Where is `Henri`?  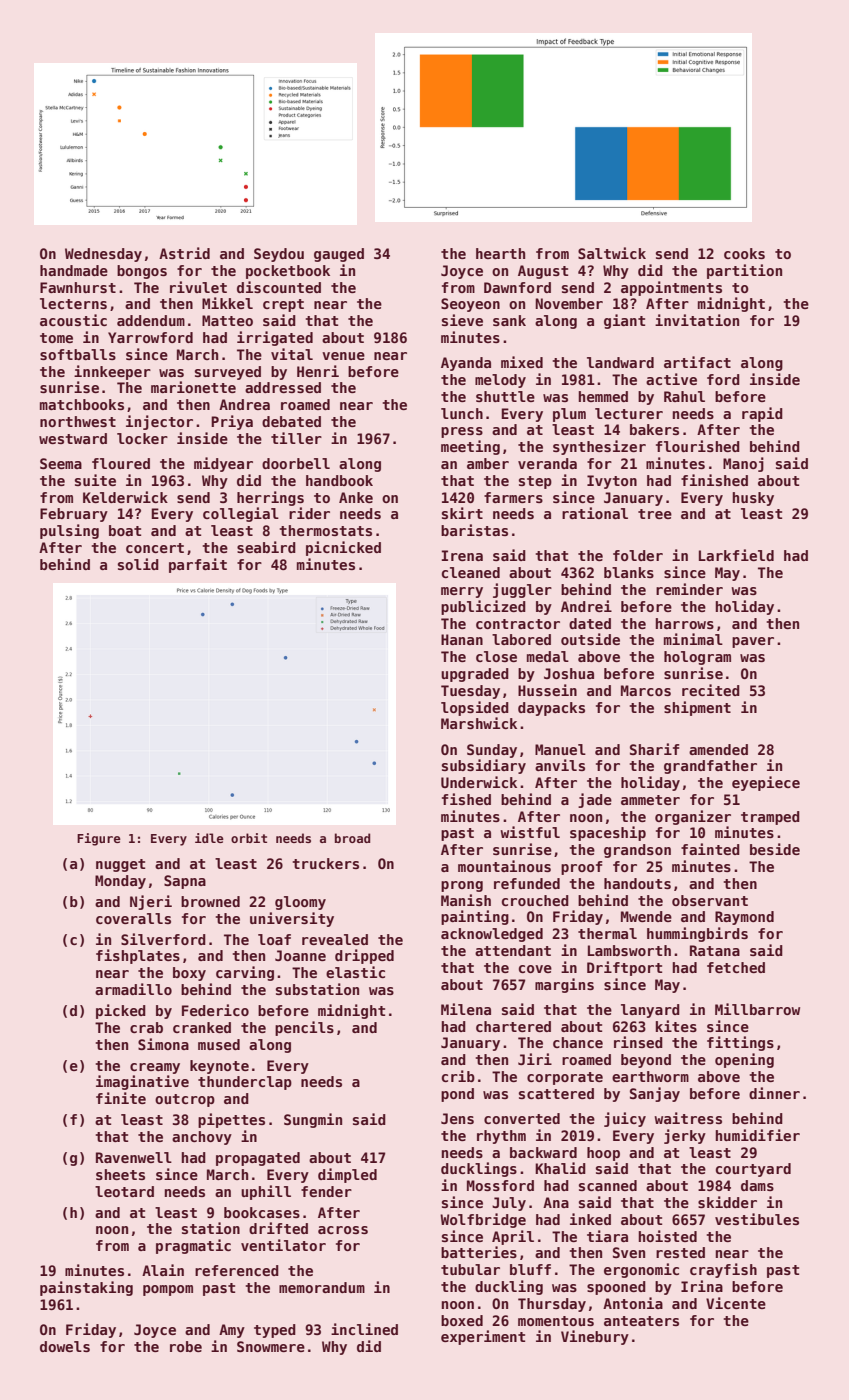 Henri is located at coordinates (318, 371).
